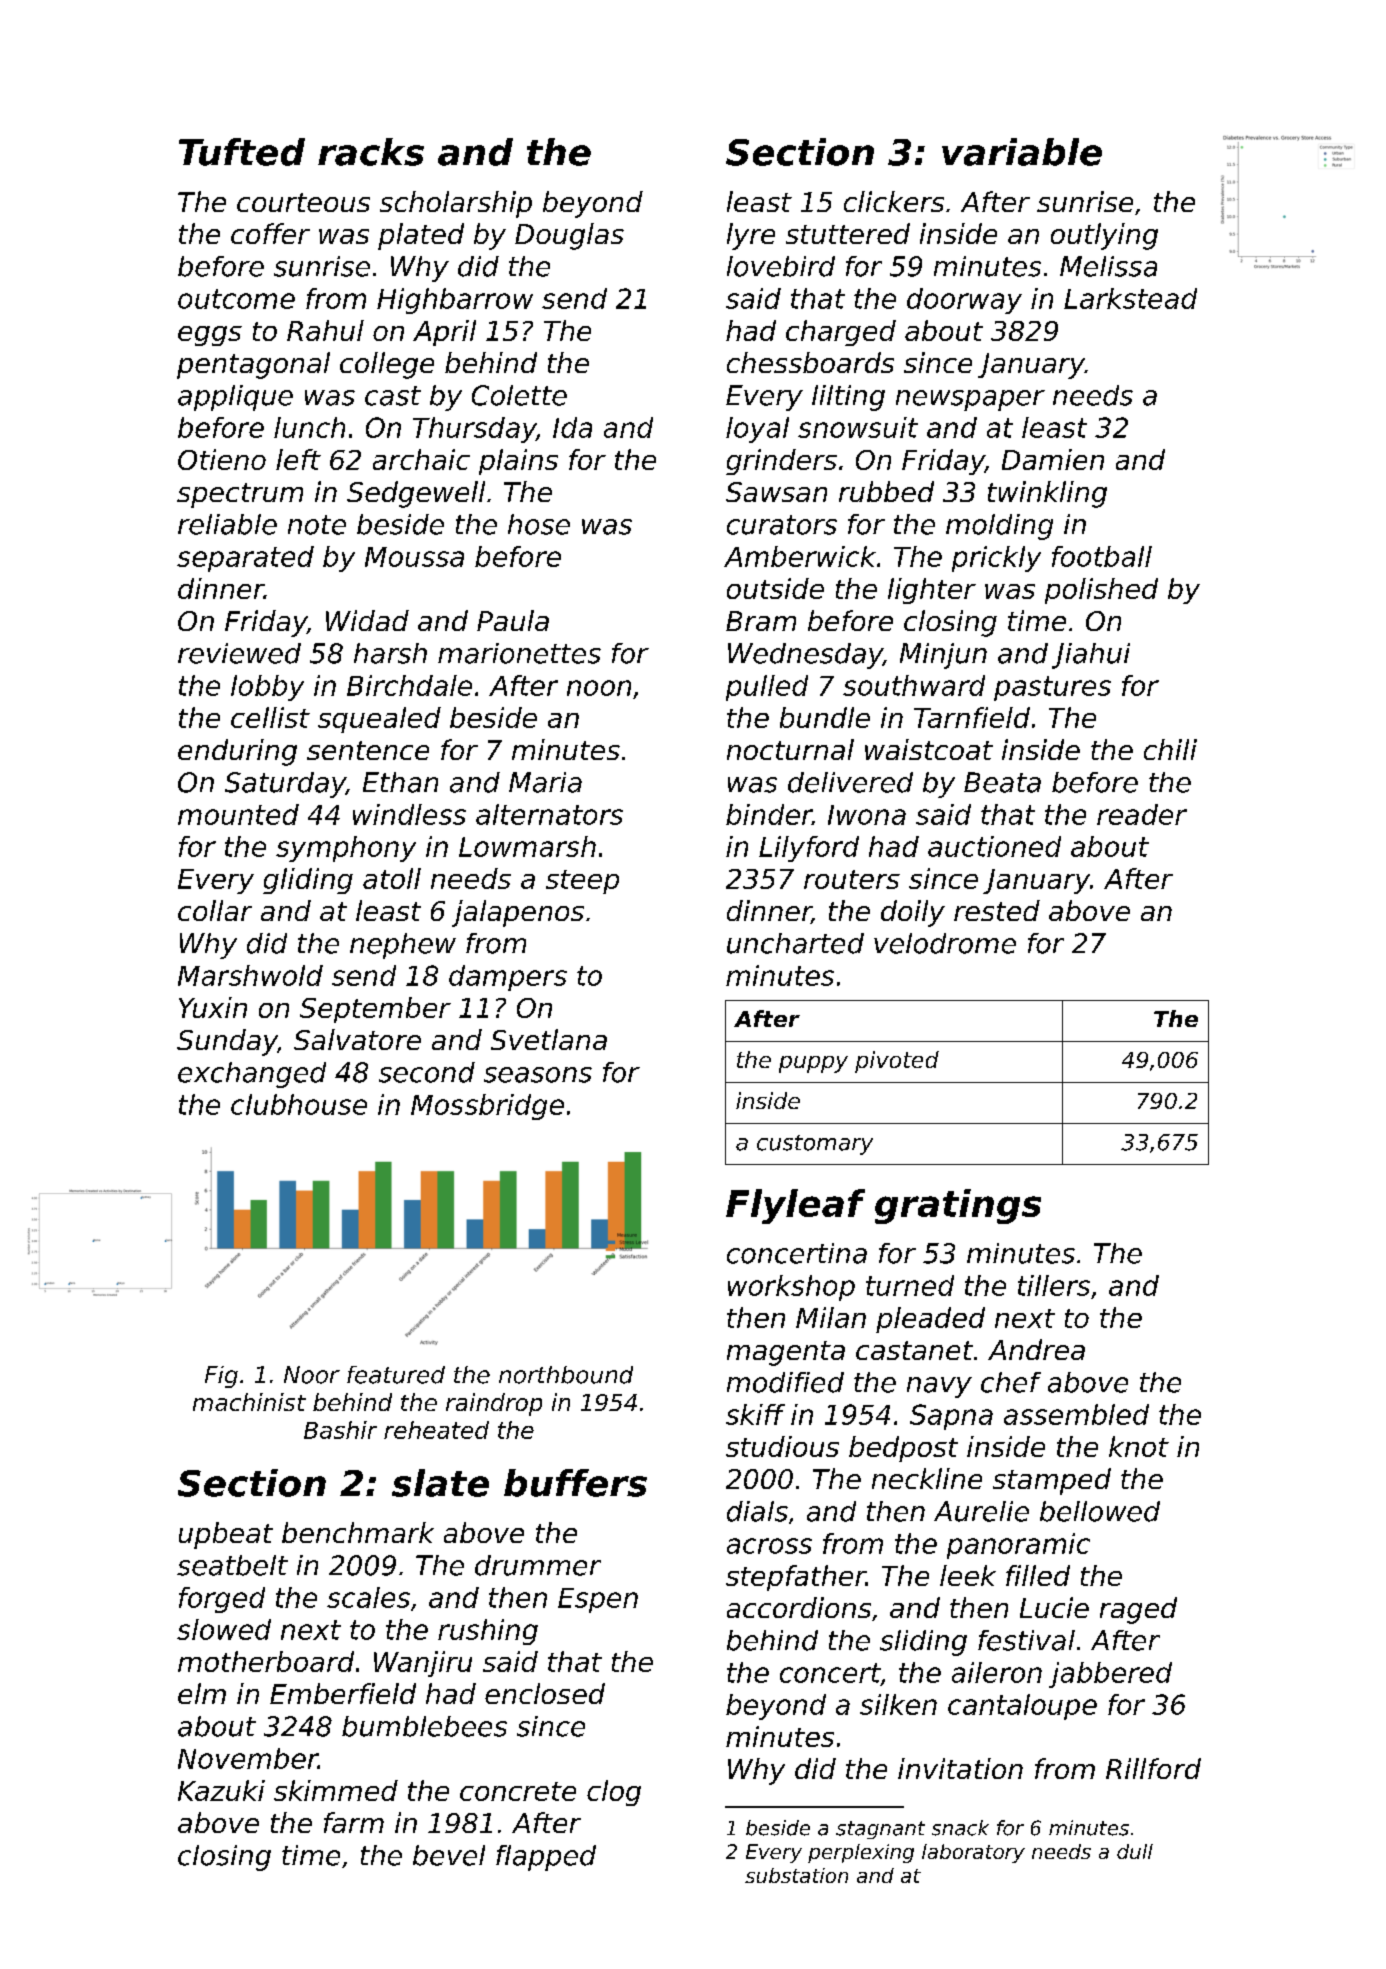 This screenshot has height=1969, width=1386. Describe the element at coordinates (392, 878) in the screenshot. I see `atoll` at that location.
